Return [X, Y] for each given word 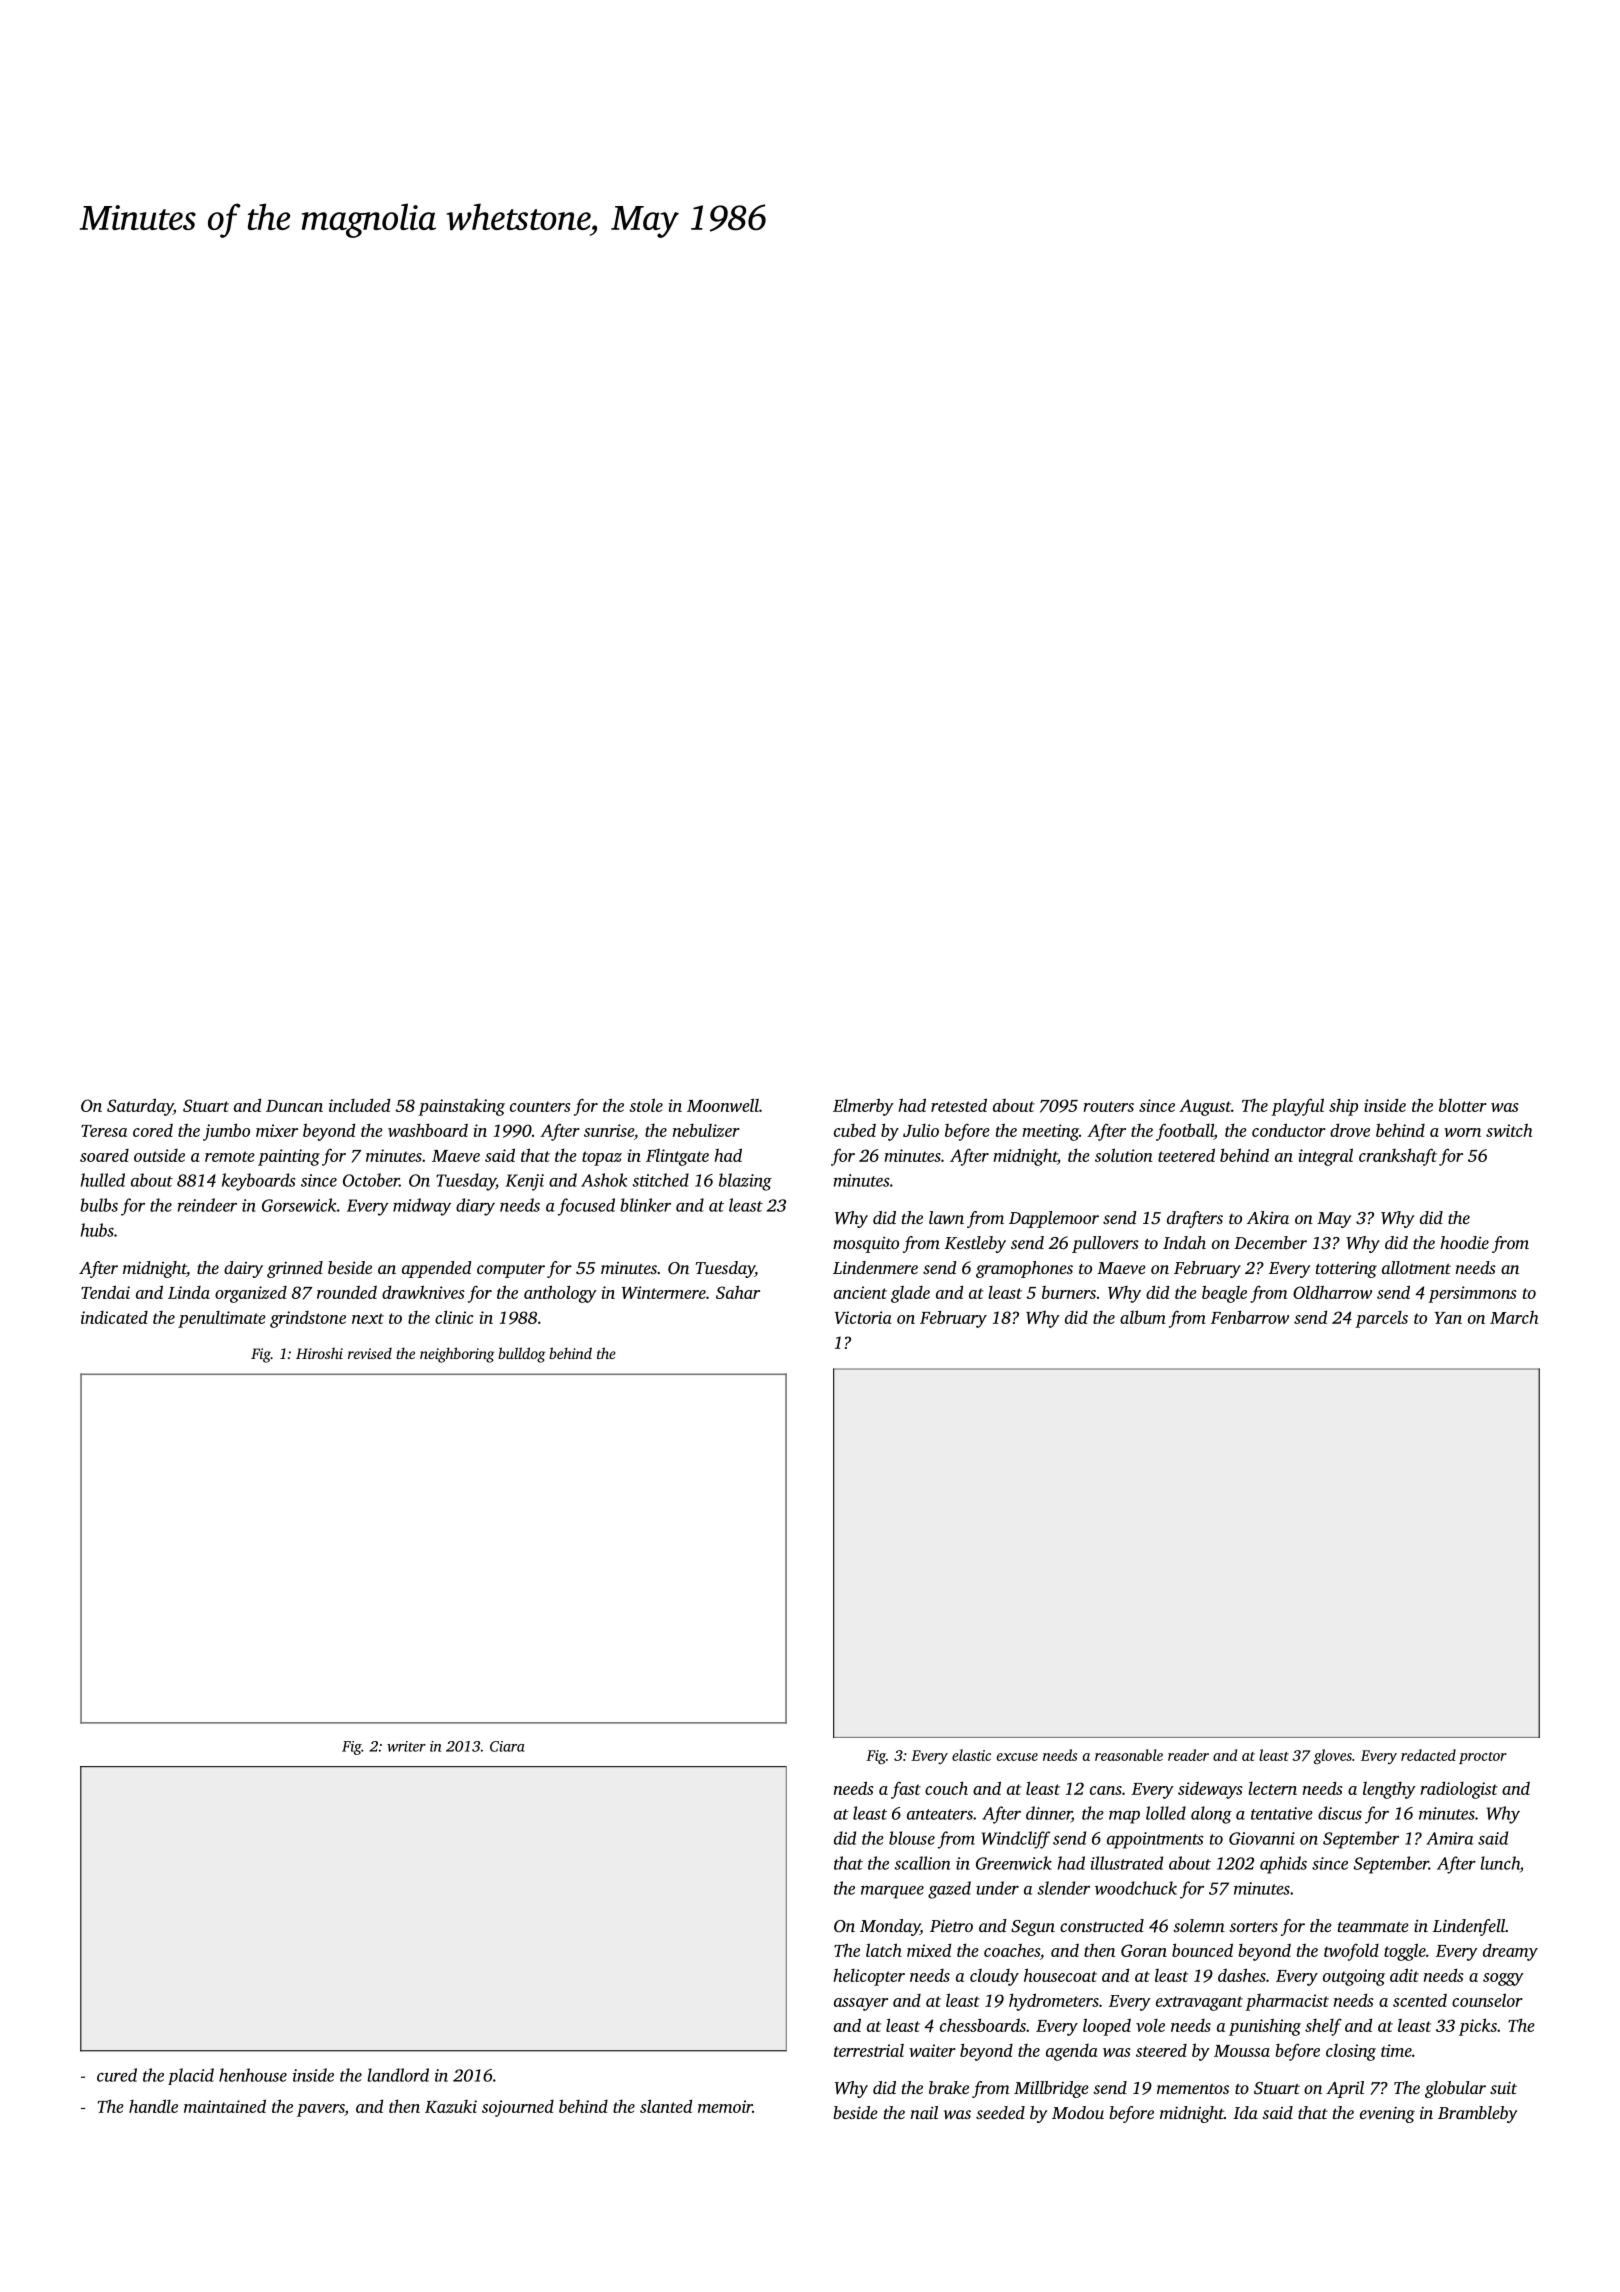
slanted [666, 2106]
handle [153, 2106]
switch [1509, 1130]
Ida [1245, 2112]
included [359, 1105]
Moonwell [723, 1105]
